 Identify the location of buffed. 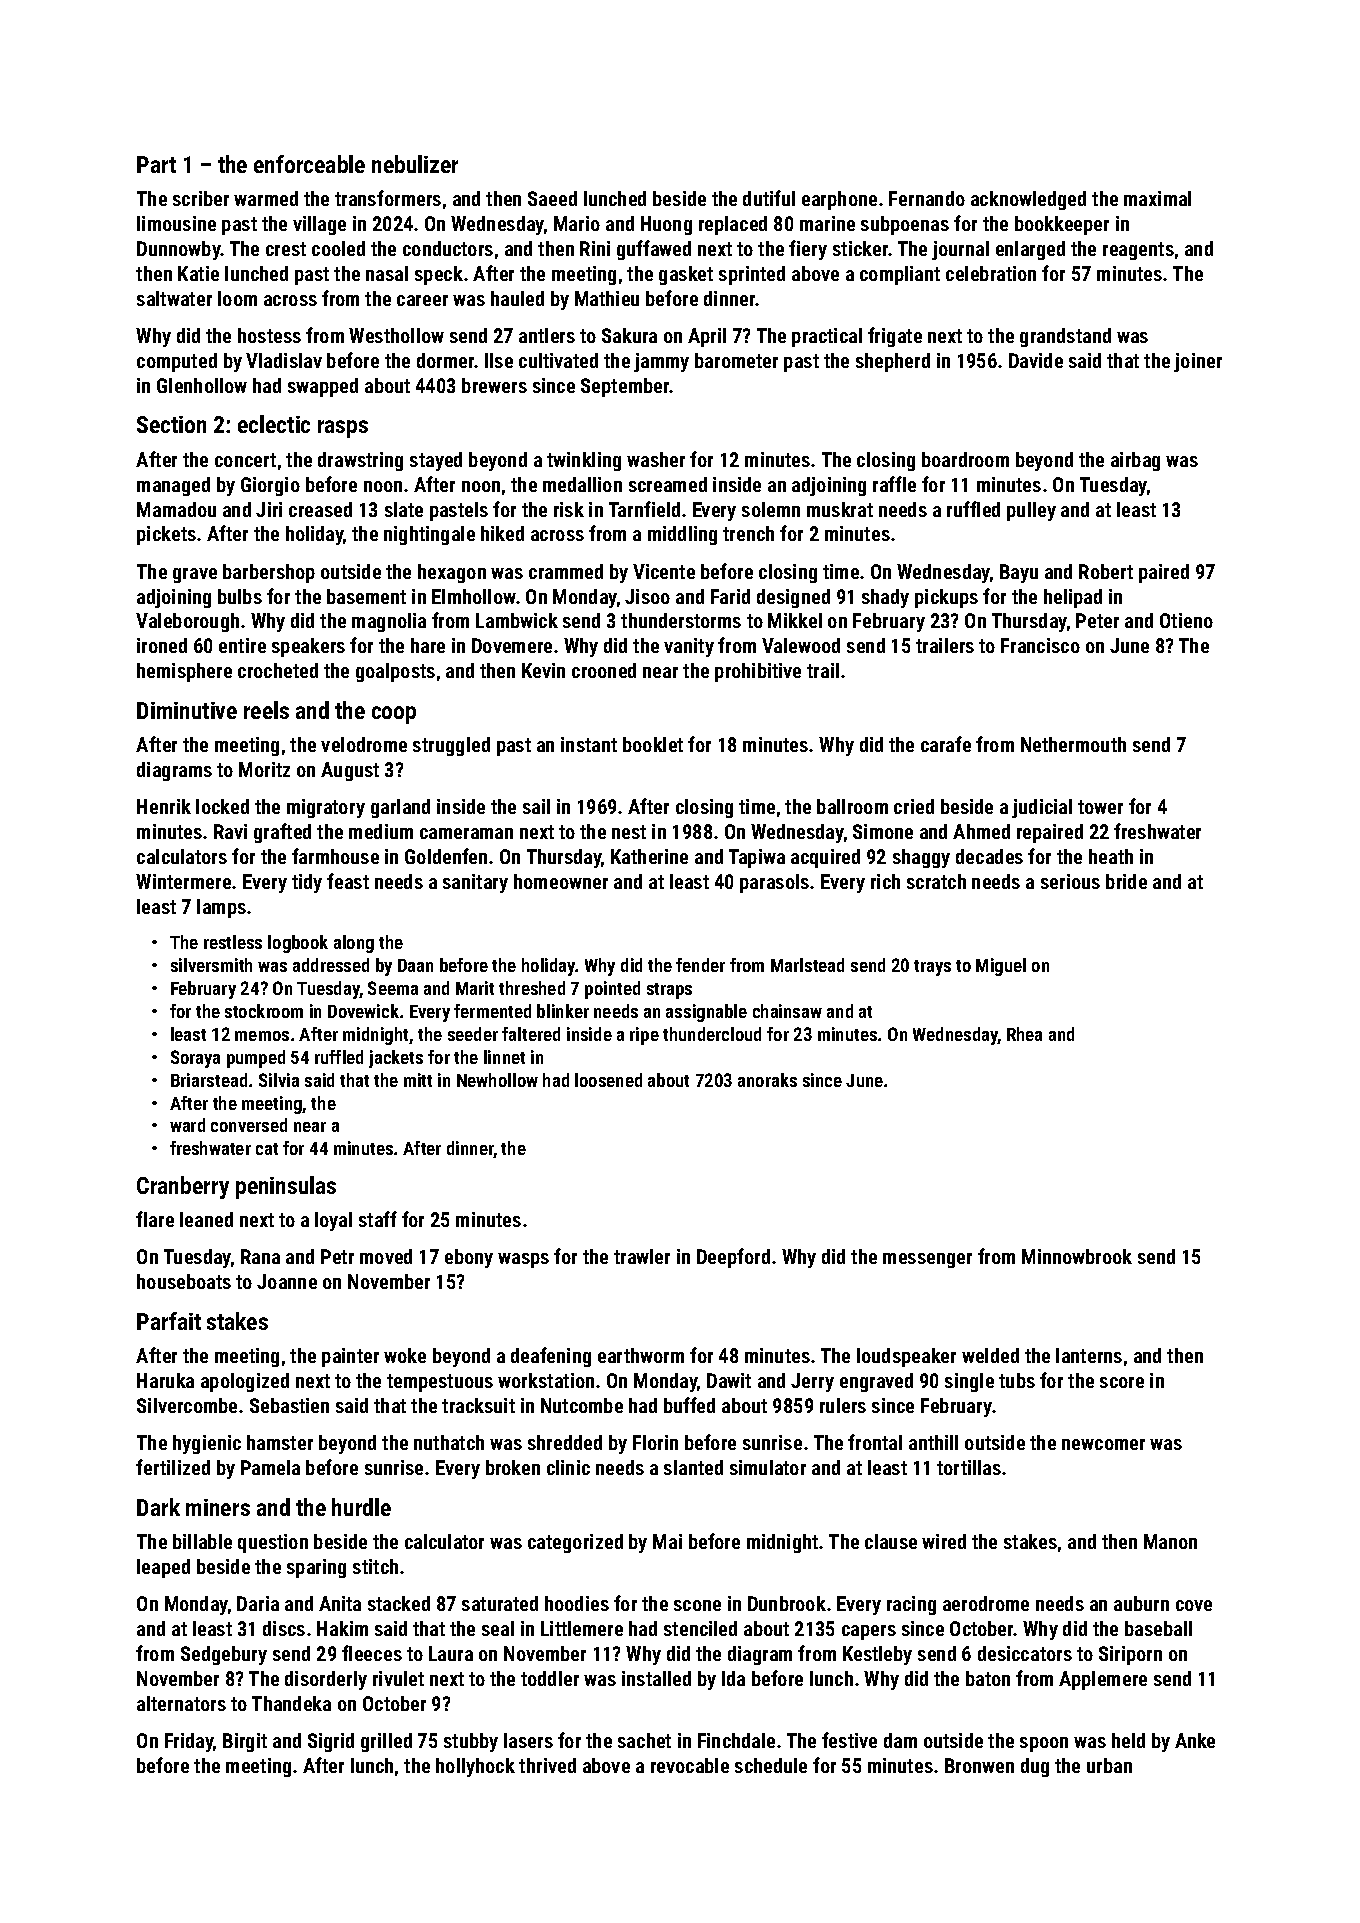
(689, 1405).
